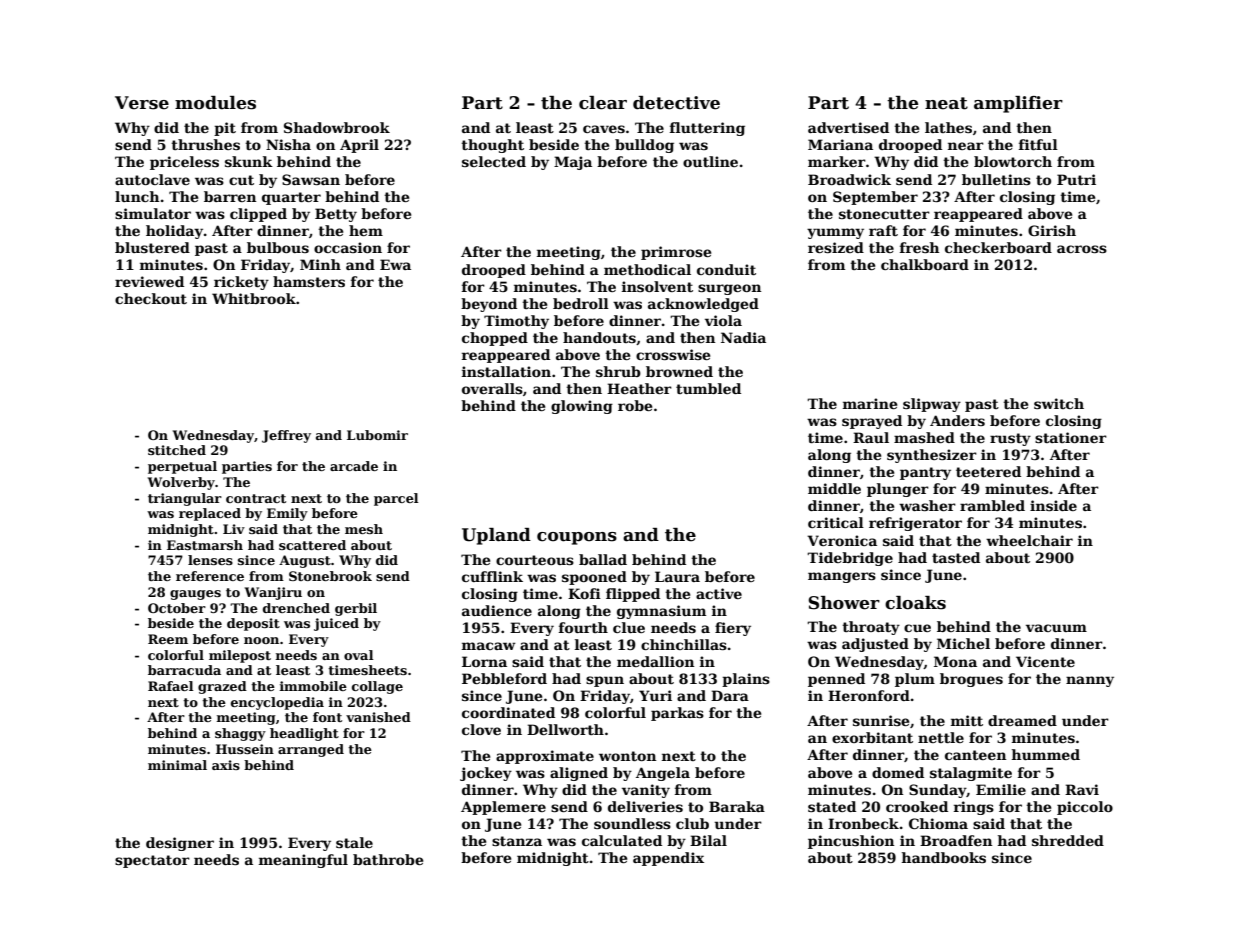 This screenshot has width=1233, height=952. What do you see at coordinates (836, 522) in the screenshot?
I see `critical` at bounding box center [836, 522].
